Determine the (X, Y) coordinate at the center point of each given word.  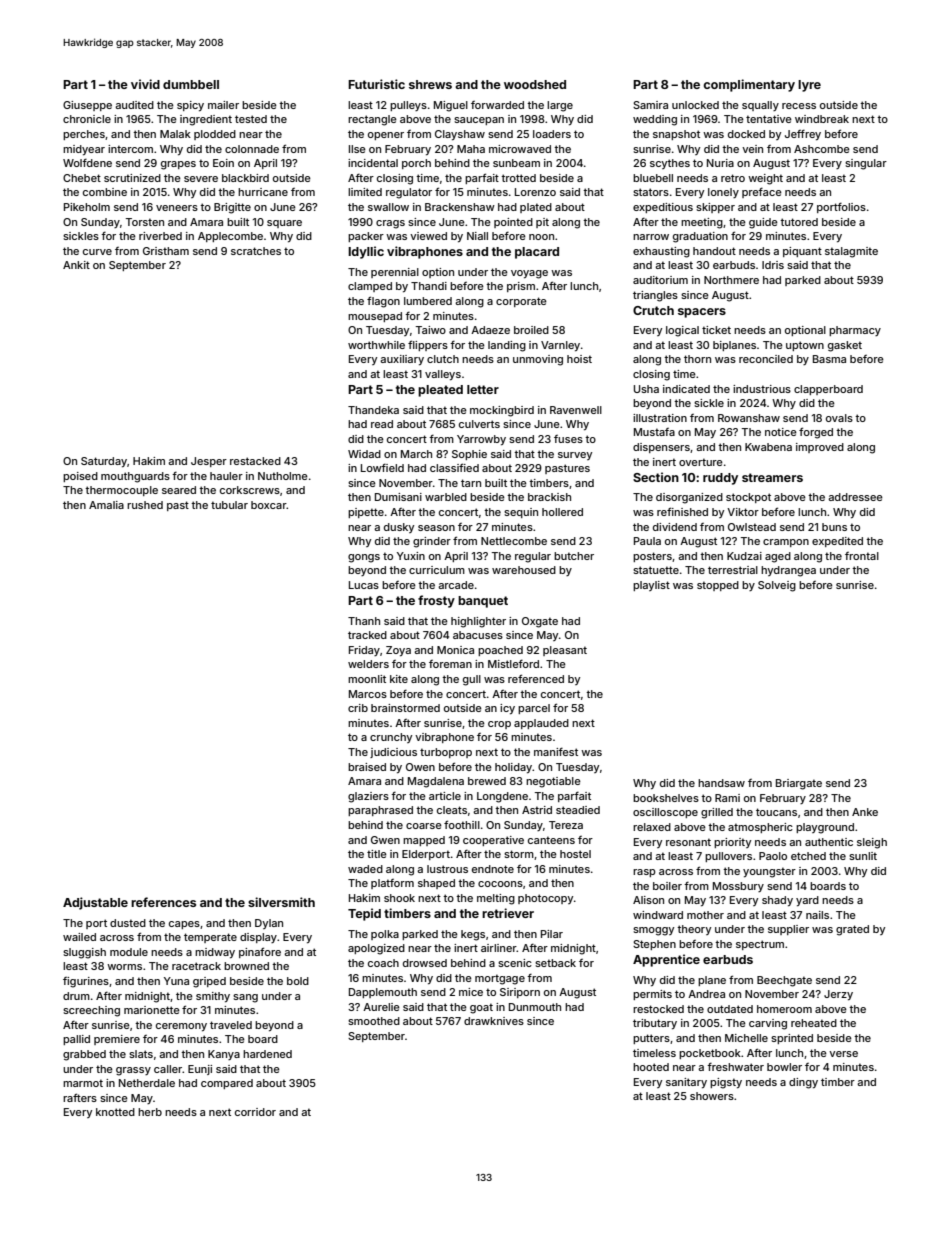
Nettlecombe (514, 541)
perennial (395, 273)
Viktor (743, 512)
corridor (255, 1112)
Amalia (106, 505)
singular (866, 164)
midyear (84, 150)
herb (150, 1112)
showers (712, 1096)
